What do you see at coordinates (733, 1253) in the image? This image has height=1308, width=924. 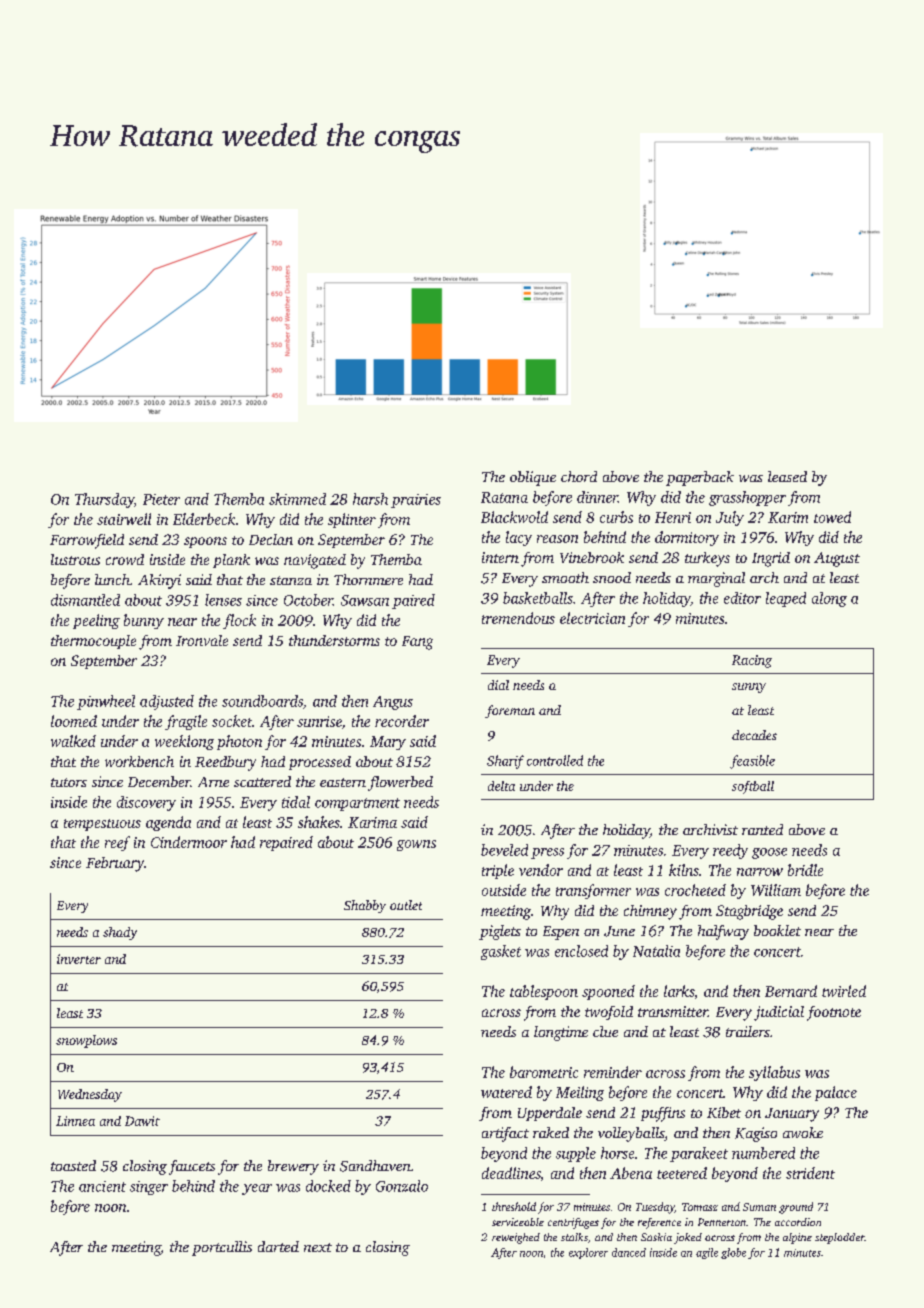 I see `globe` at bounding box center [733, 1253].
